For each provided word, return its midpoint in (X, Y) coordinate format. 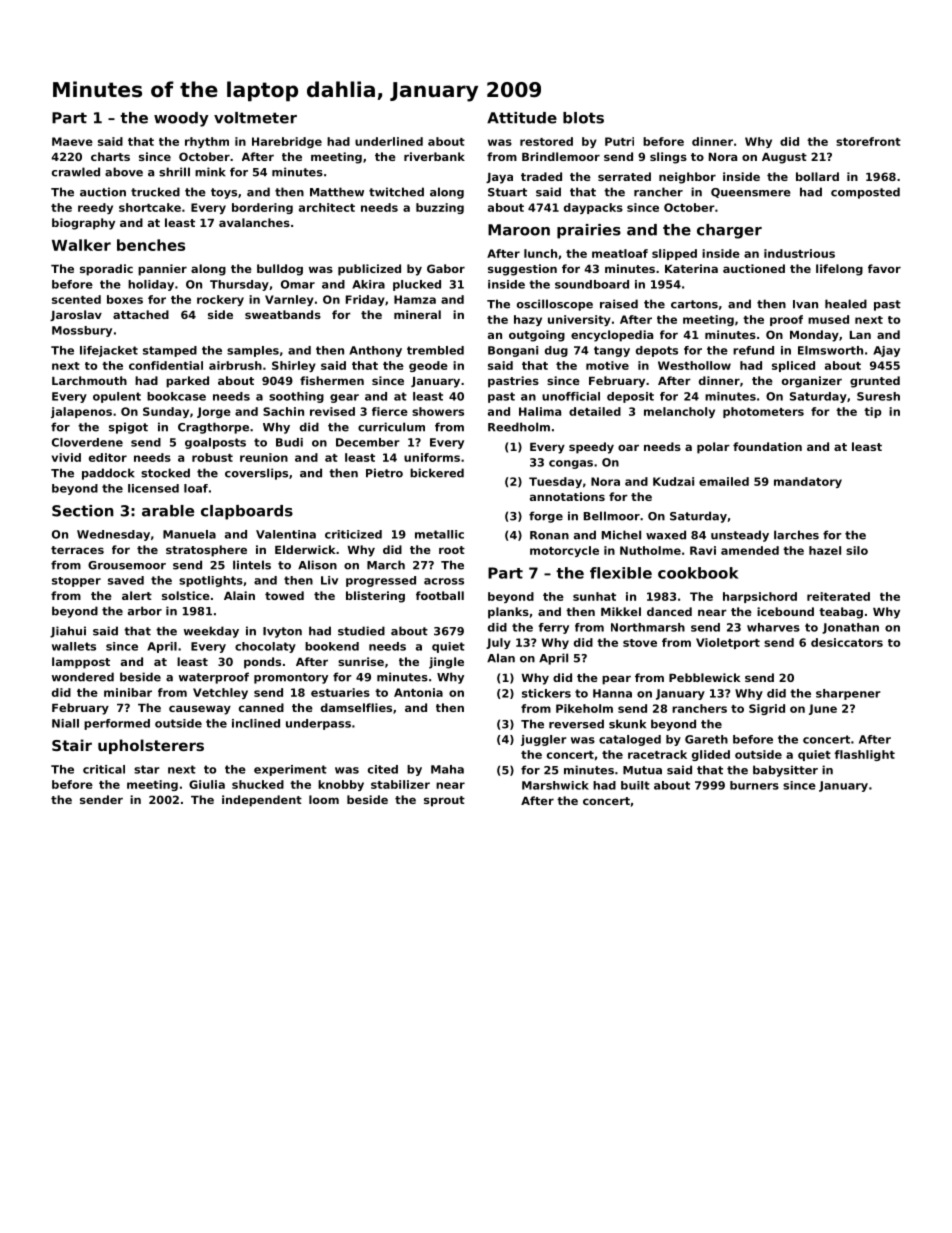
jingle (446, 663)
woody (181, 119)
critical (104, 769)
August (784, 158)
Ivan (805, 304)
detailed (595, 411)
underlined (389, 141)
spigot (128, 428)
